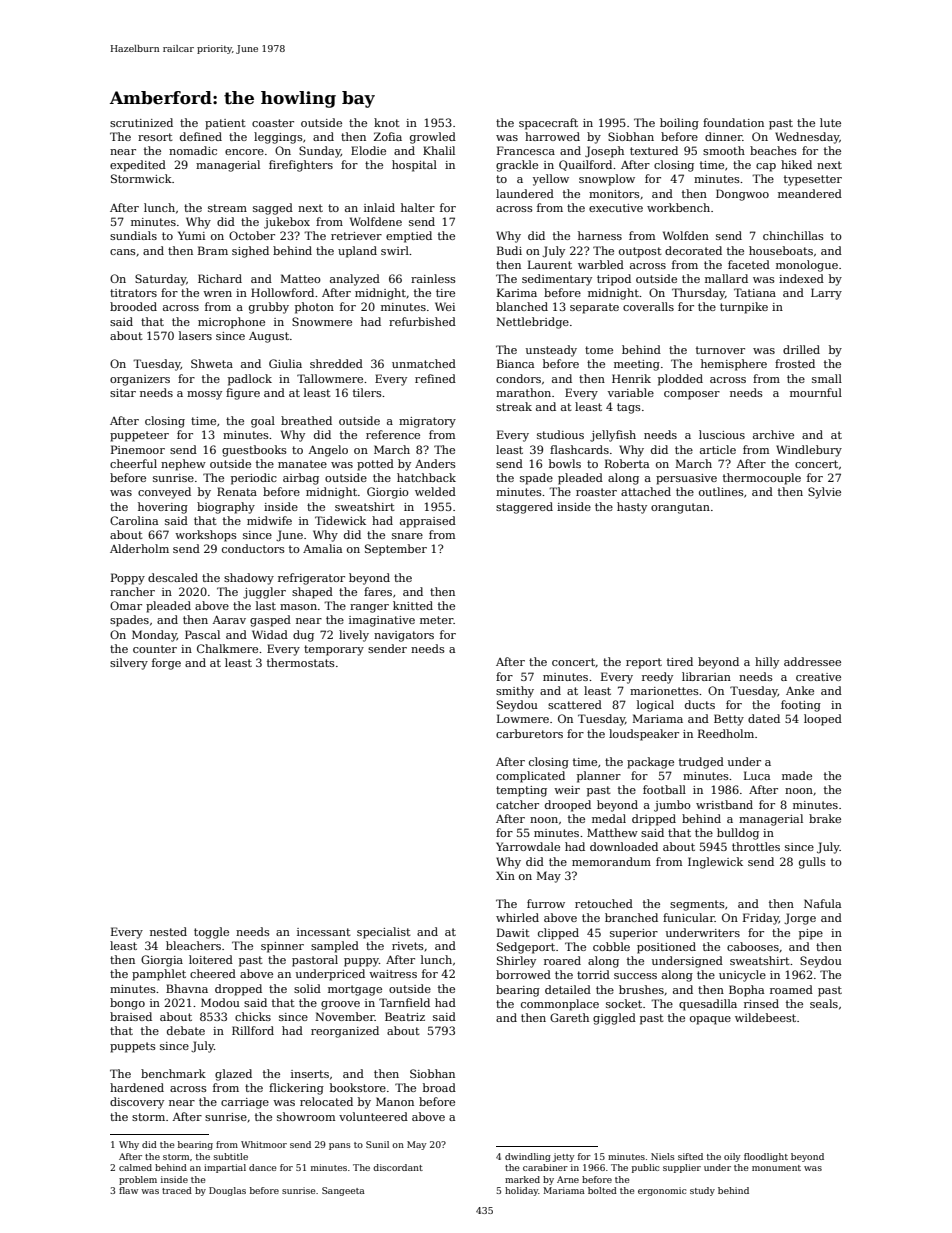  What do you see at coordinates (212, 363) in the screenshot?
I see `Shweta` at bounding box center [212, 363].
